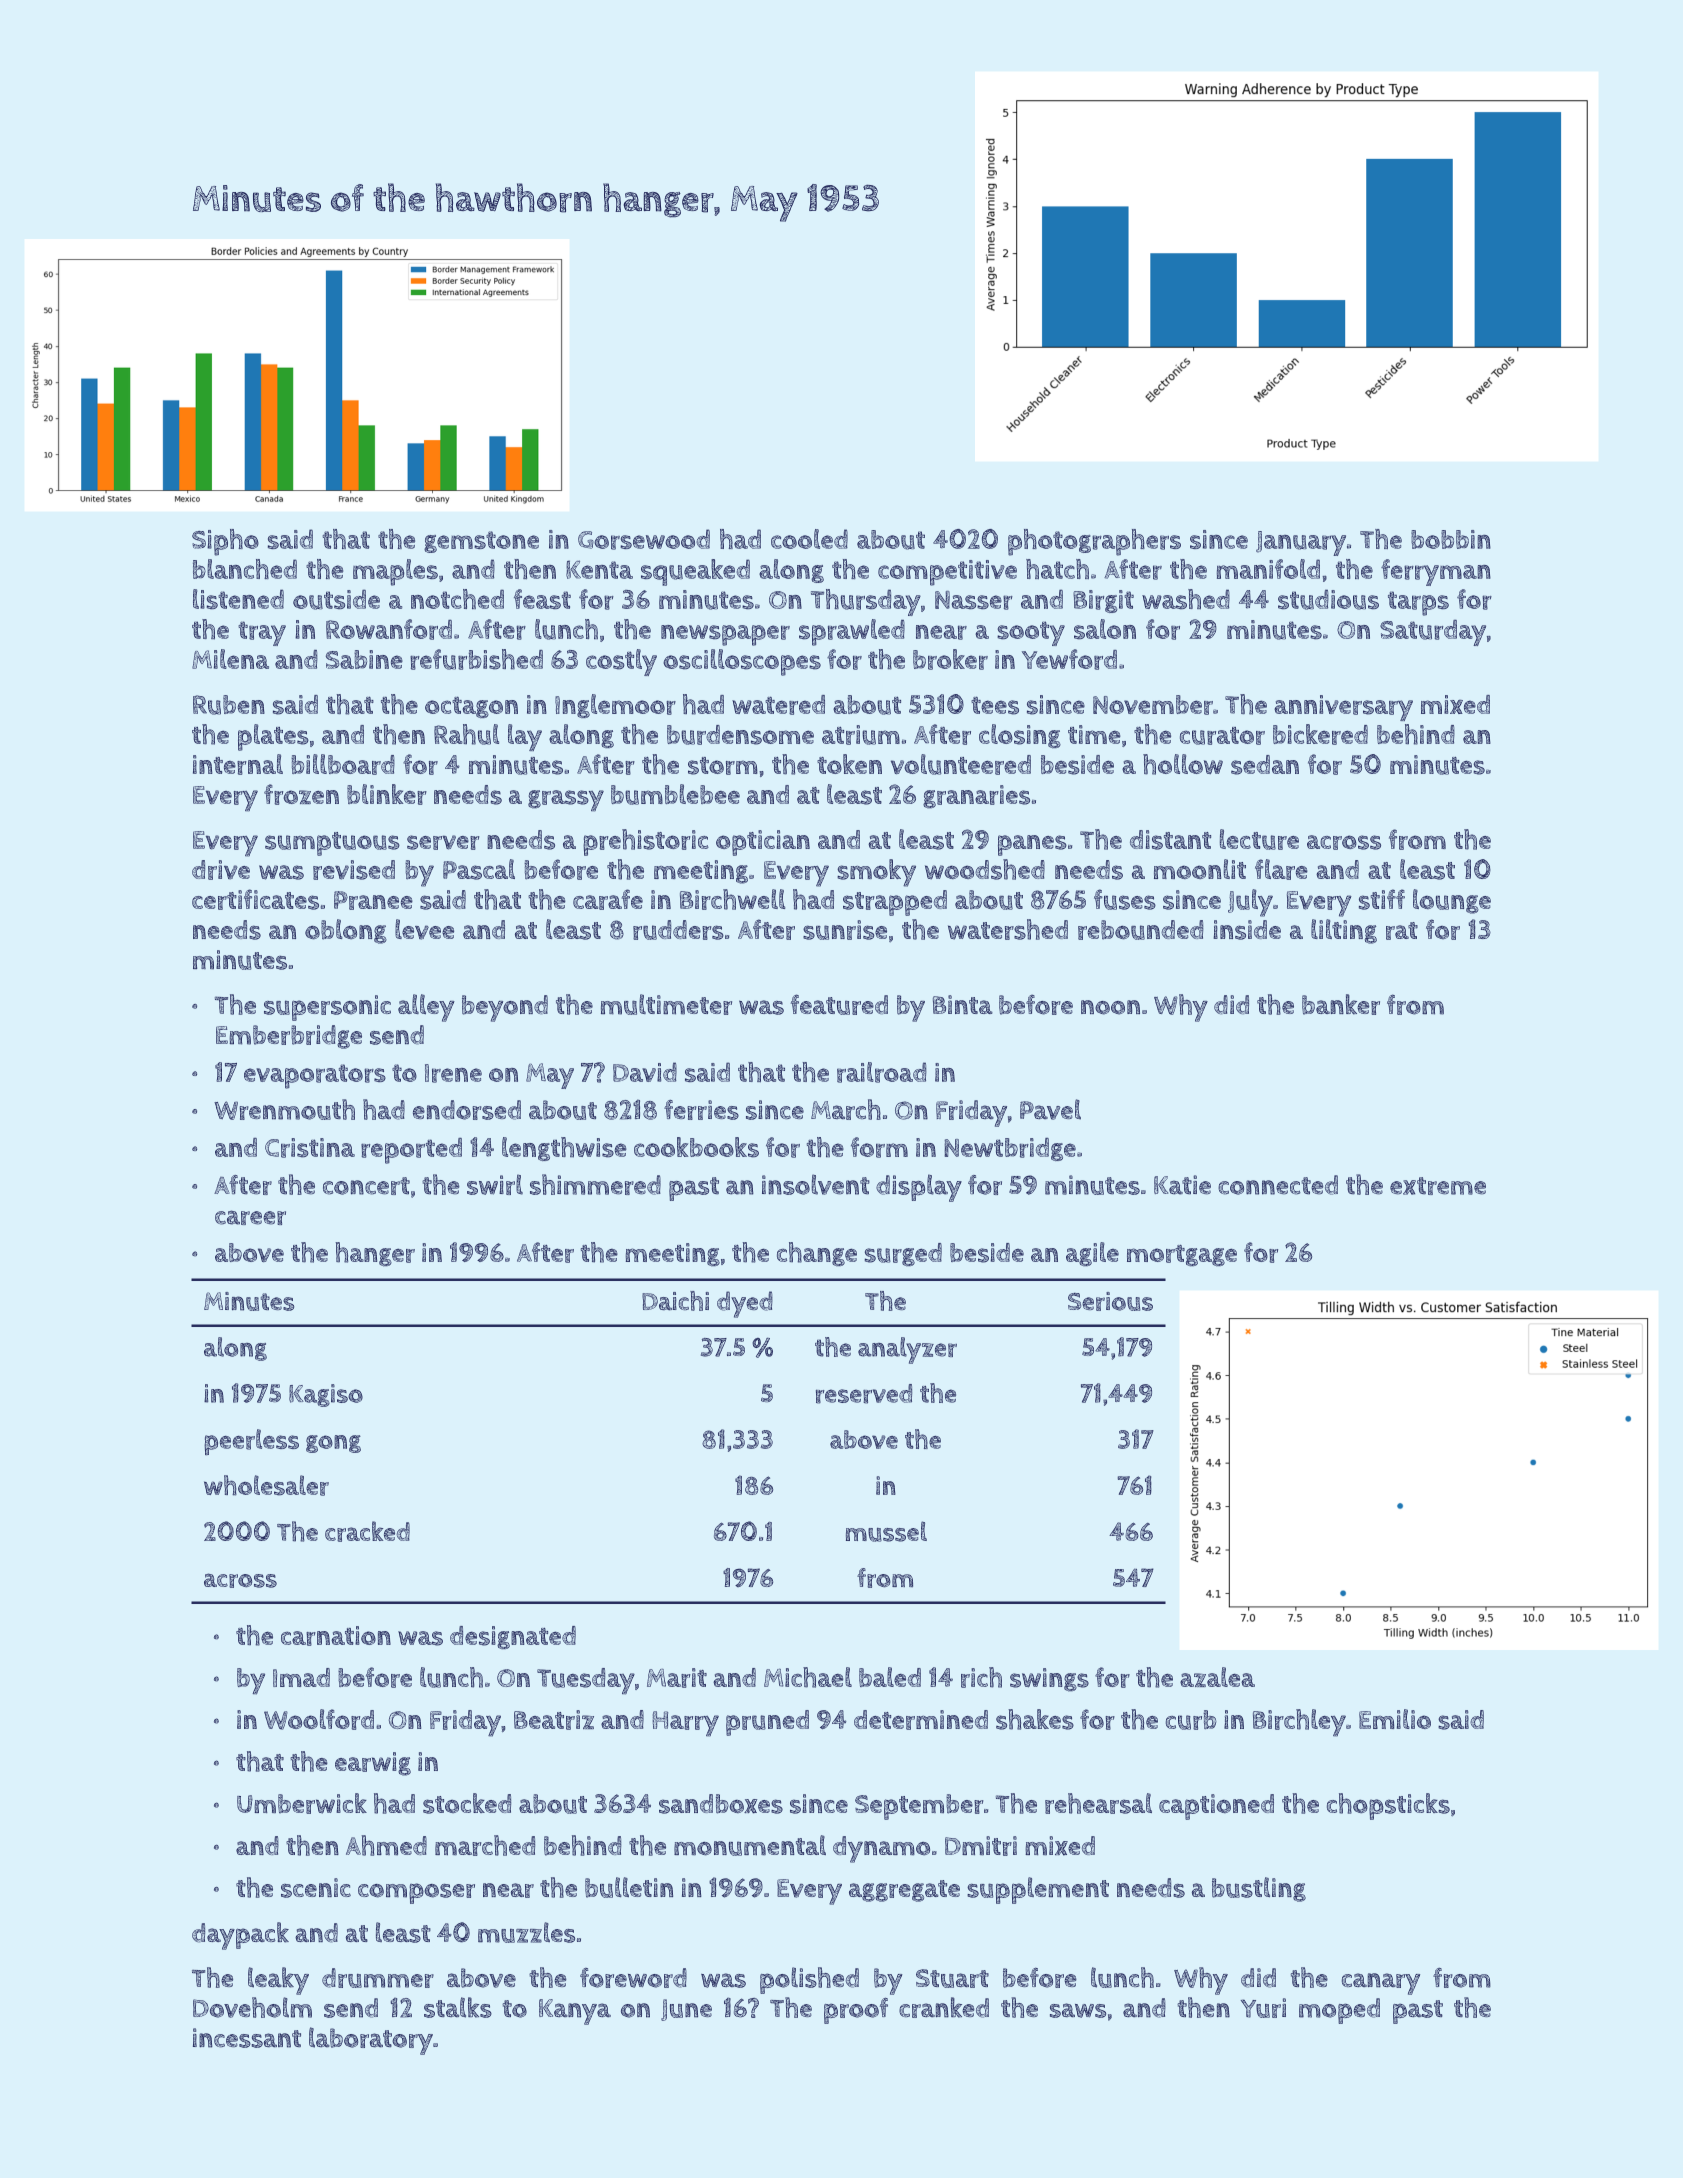  I want to click on octagon, so click(471, 707).
